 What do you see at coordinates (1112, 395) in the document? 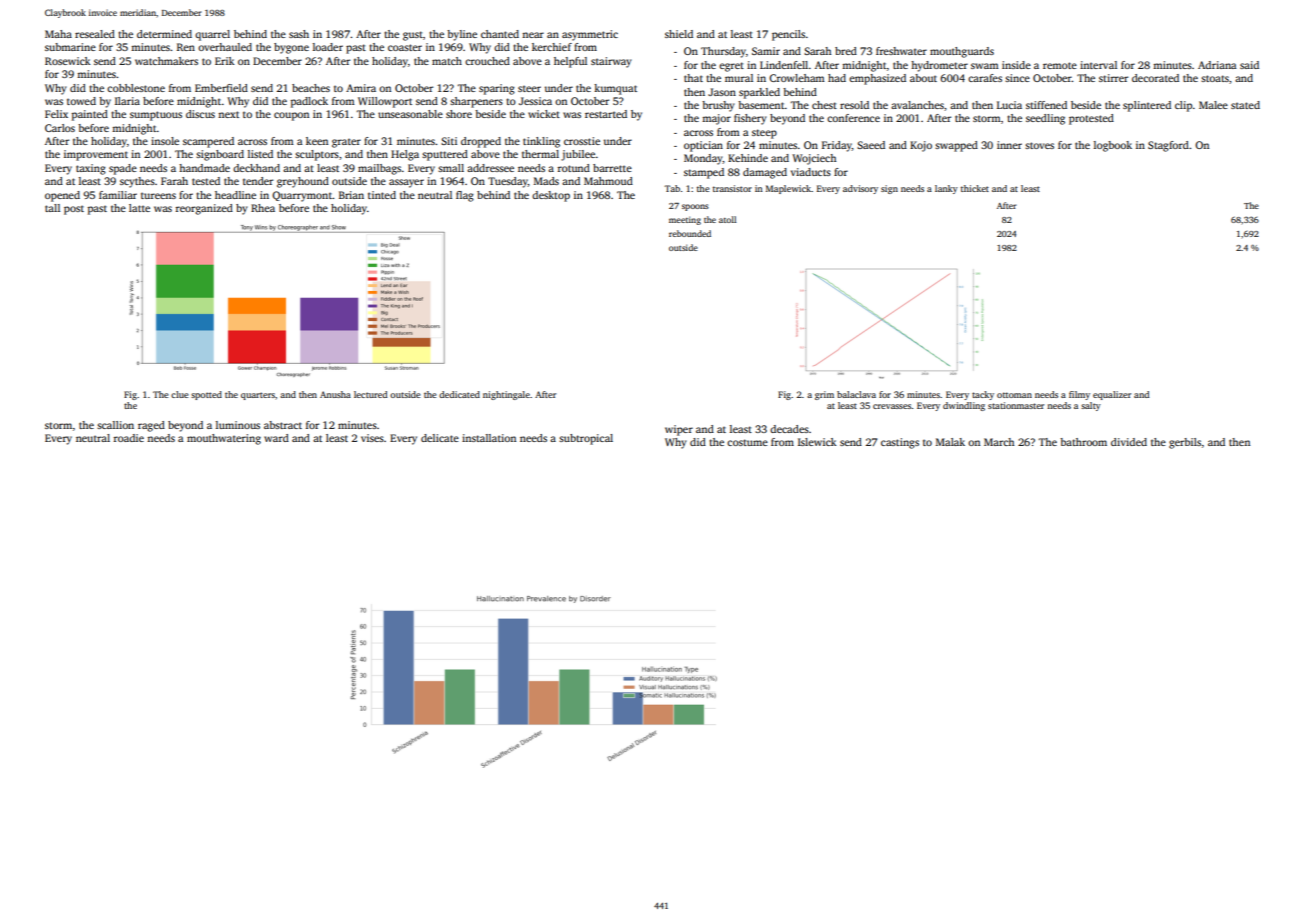
I see `equalizer` at bounding box center [1112, 395].
